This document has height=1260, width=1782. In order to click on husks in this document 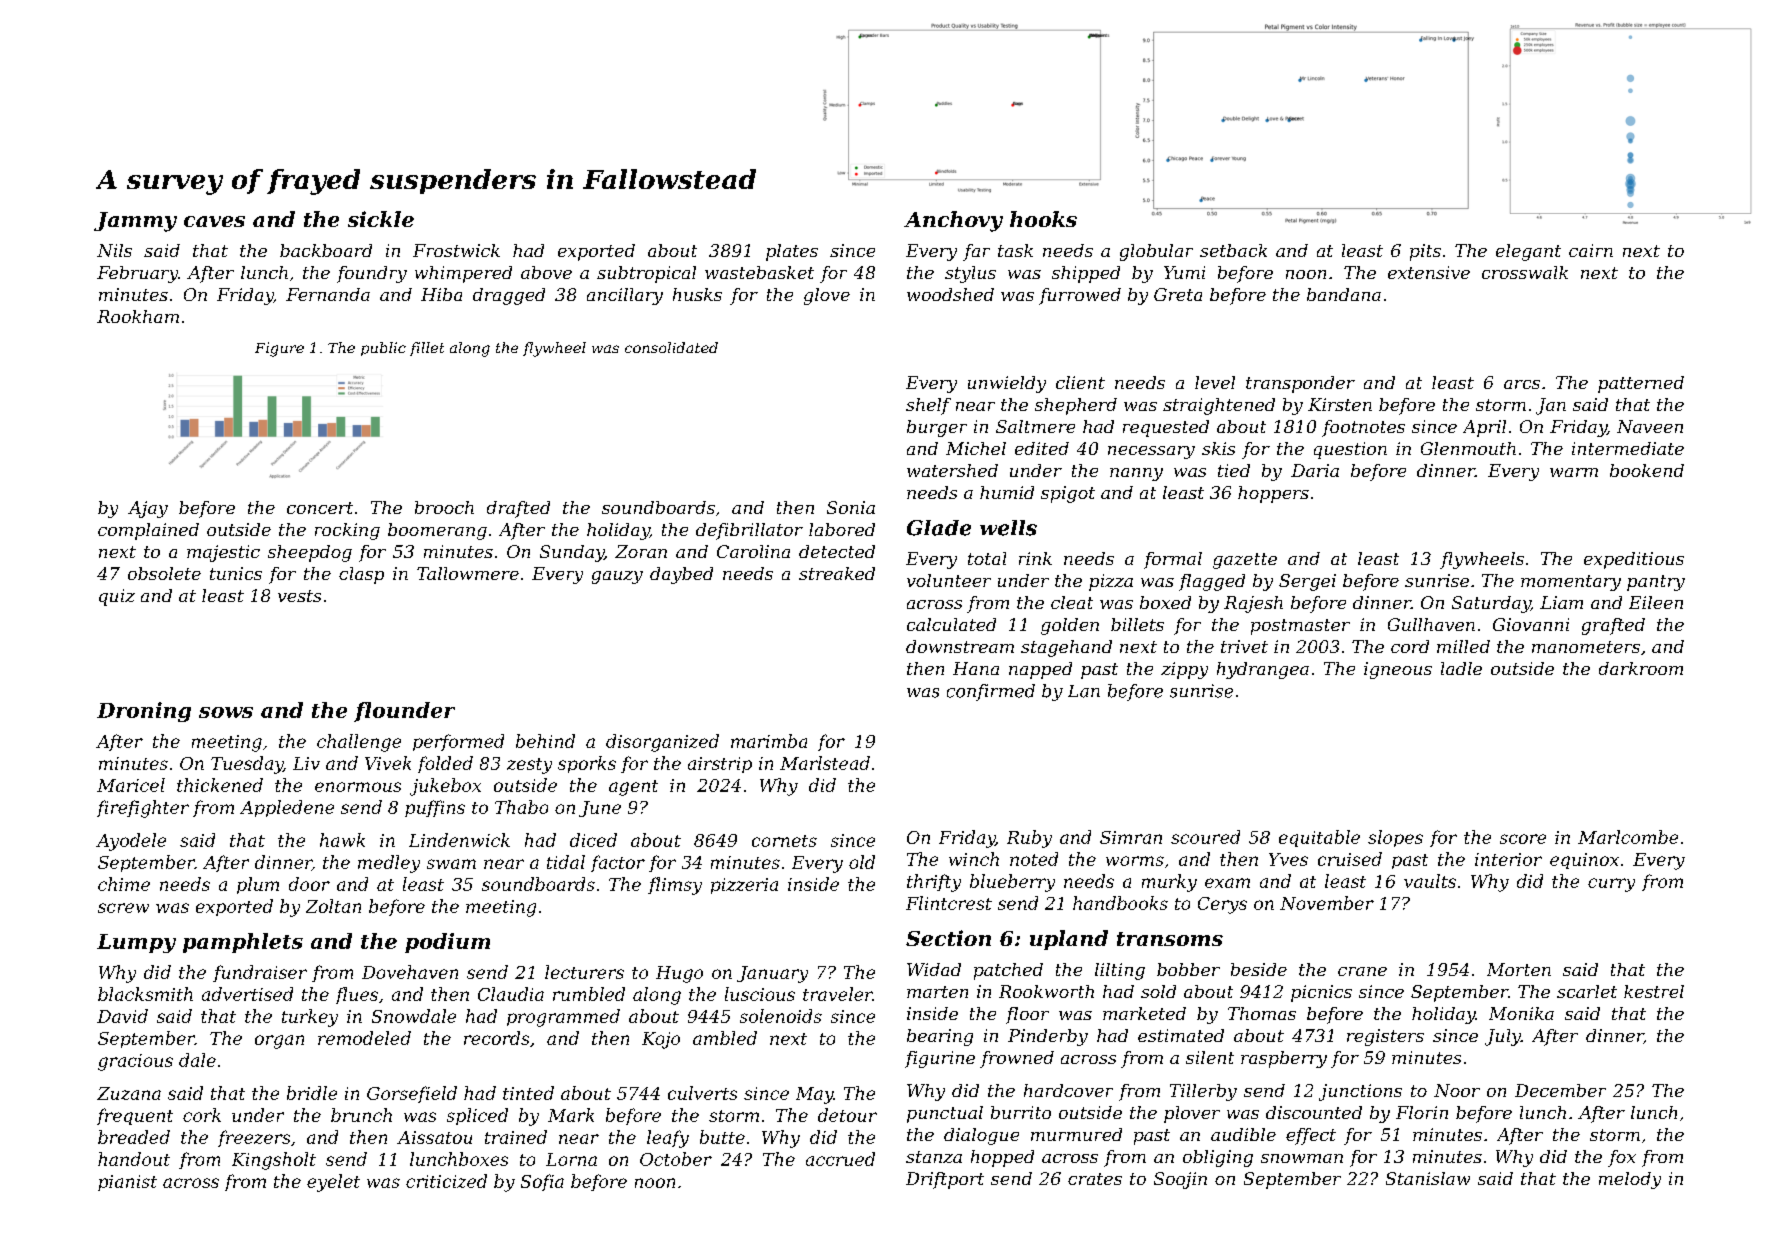, I will do `click(697, 294)`.
